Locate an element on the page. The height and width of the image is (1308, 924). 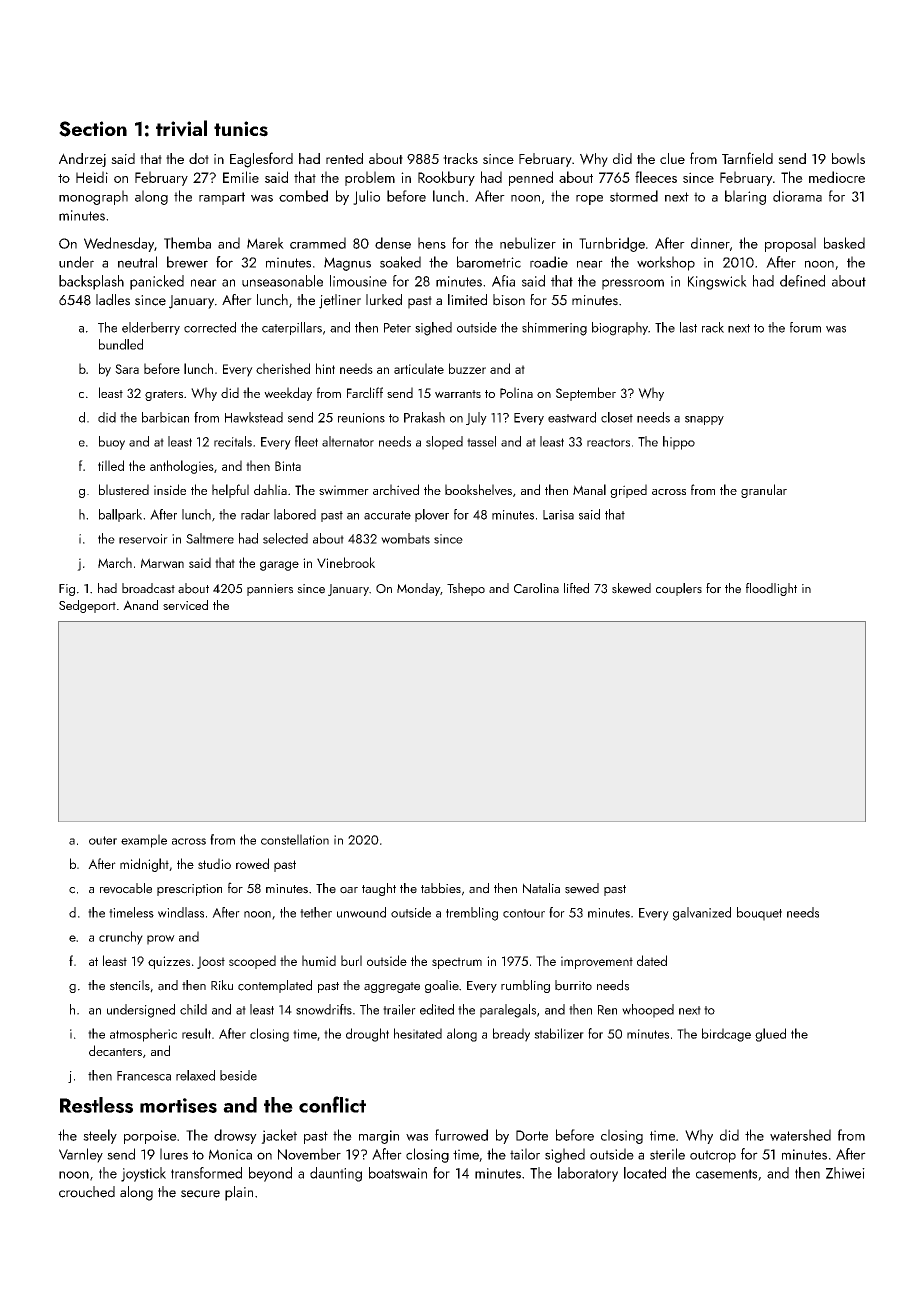
graters is located at coordinates (164, 395).
